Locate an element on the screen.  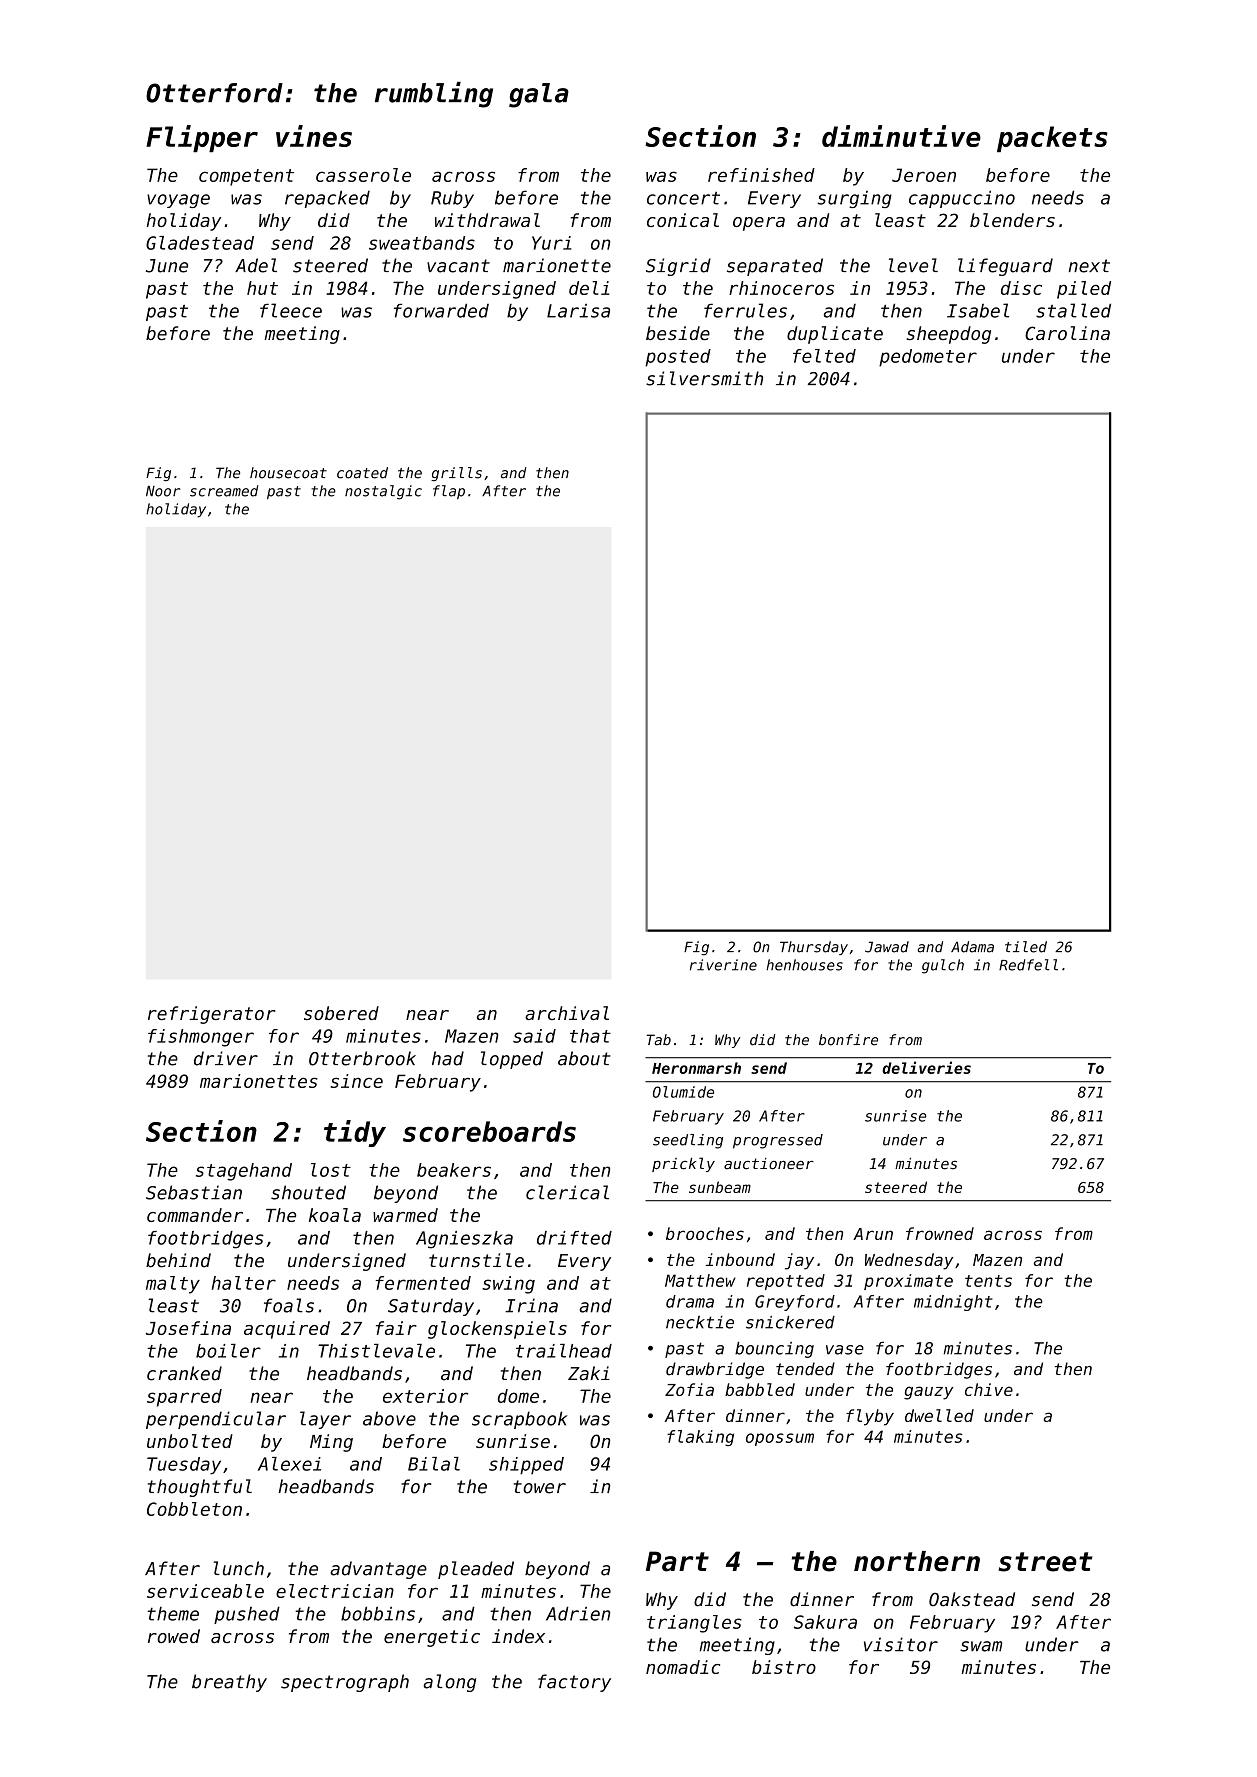
refinished is located at coordinates (761, 175).
